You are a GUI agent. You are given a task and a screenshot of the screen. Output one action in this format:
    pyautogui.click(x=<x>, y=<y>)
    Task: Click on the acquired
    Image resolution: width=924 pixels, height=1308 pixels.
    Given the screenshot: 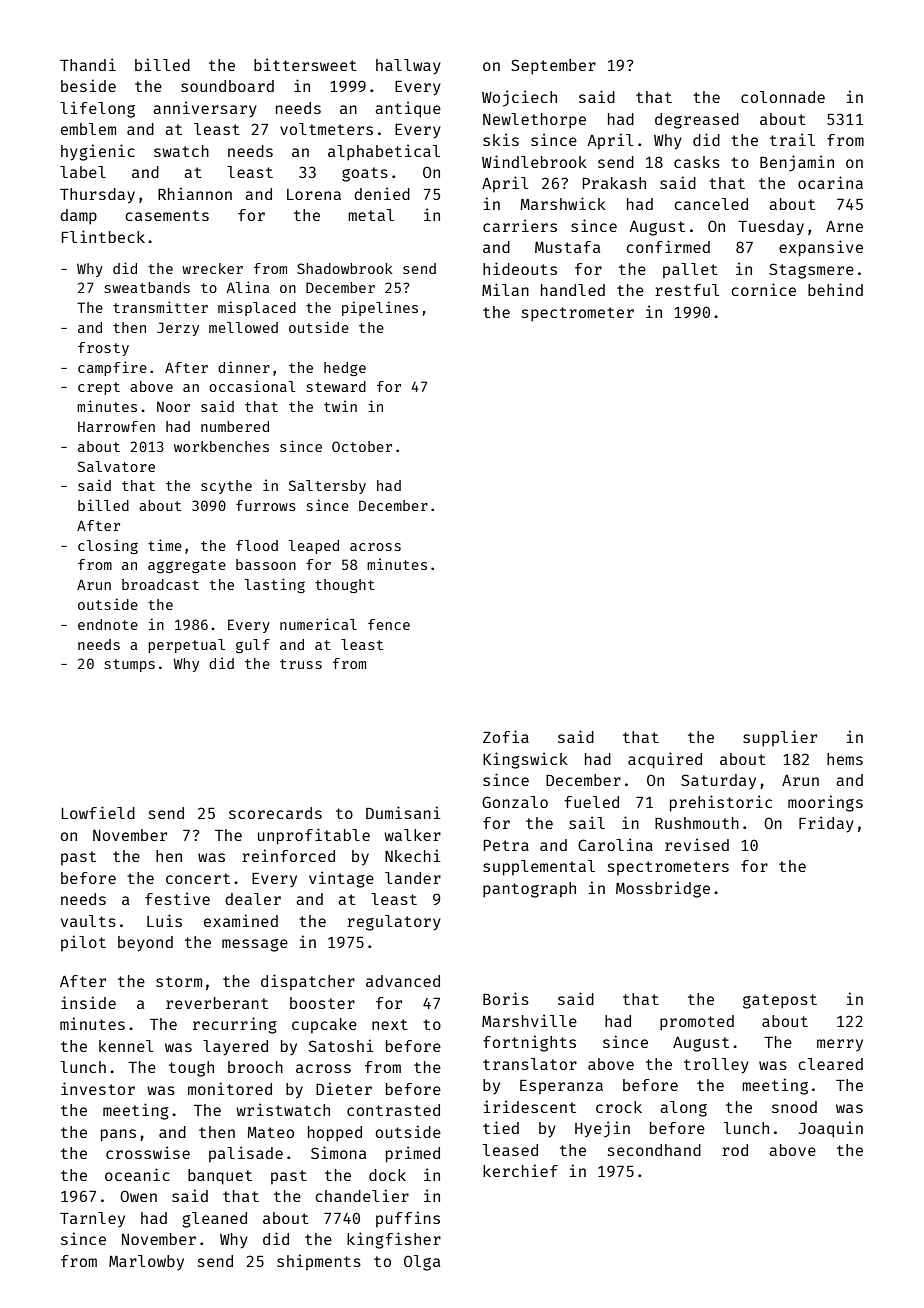 What is the action you would take?
    pyautogui.click(x=665, y=760)
